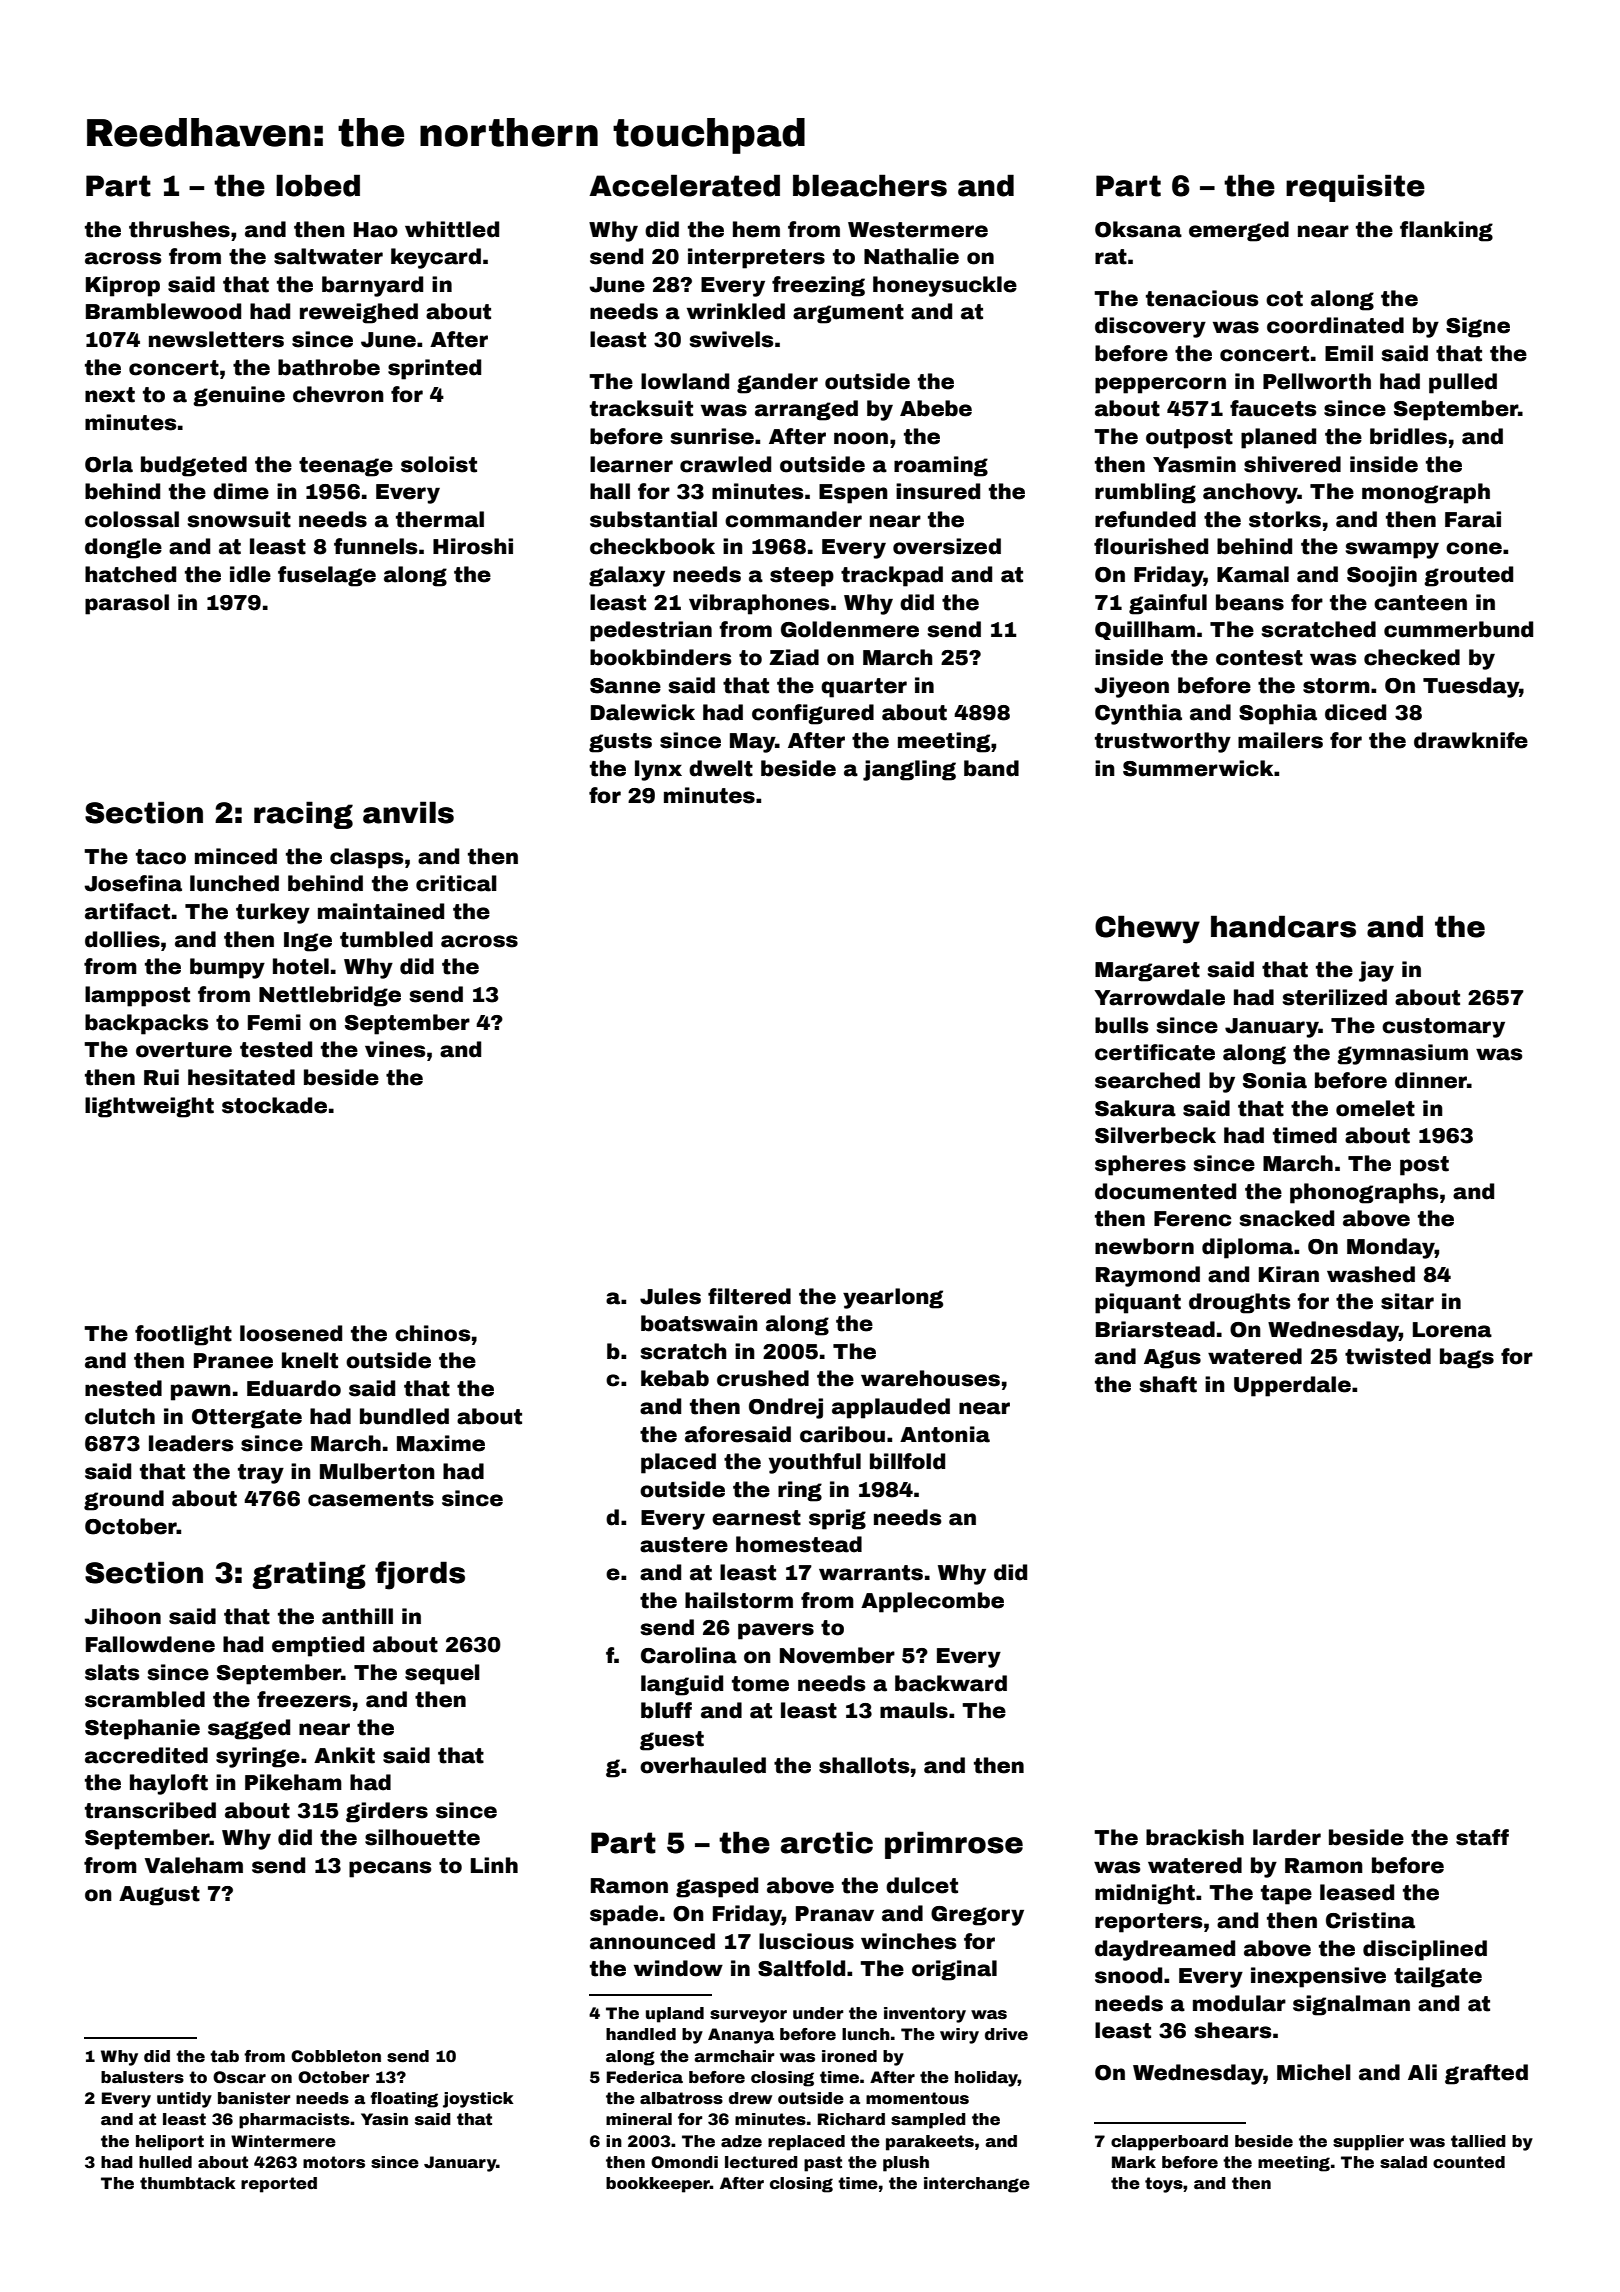 The width and height of the page is (1620, 2292). Describe the element at coordinates (163, 311) in the page. I see `Bramblewood` at that location.
